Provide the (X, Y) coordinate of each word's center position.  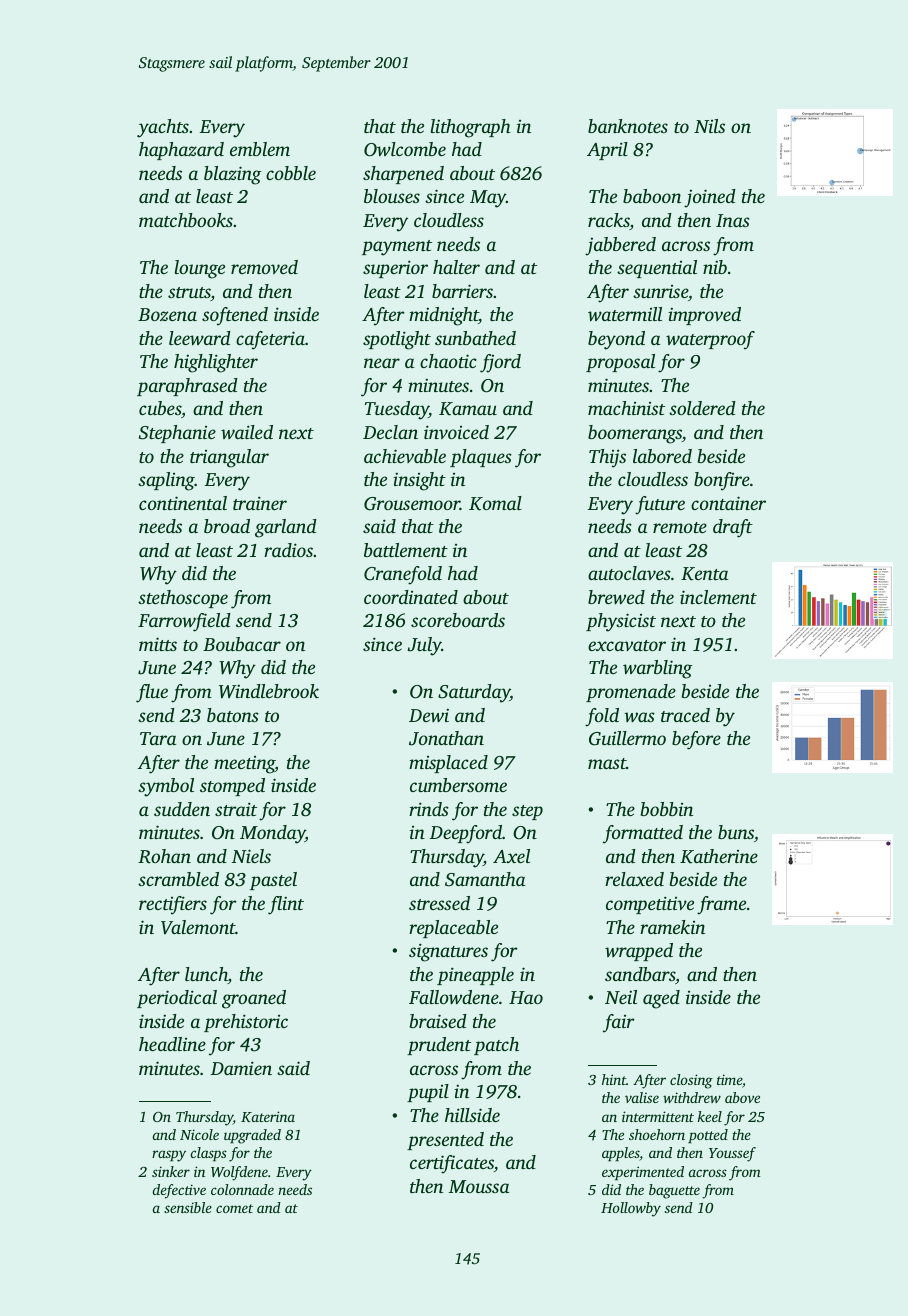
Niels (251, 856)
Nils (709, 126)
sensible (188, 1207)
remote (680, 527)
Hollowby (631, 1209)
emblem (260, 149)
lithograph (471, 128)
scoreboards (458, 620)
